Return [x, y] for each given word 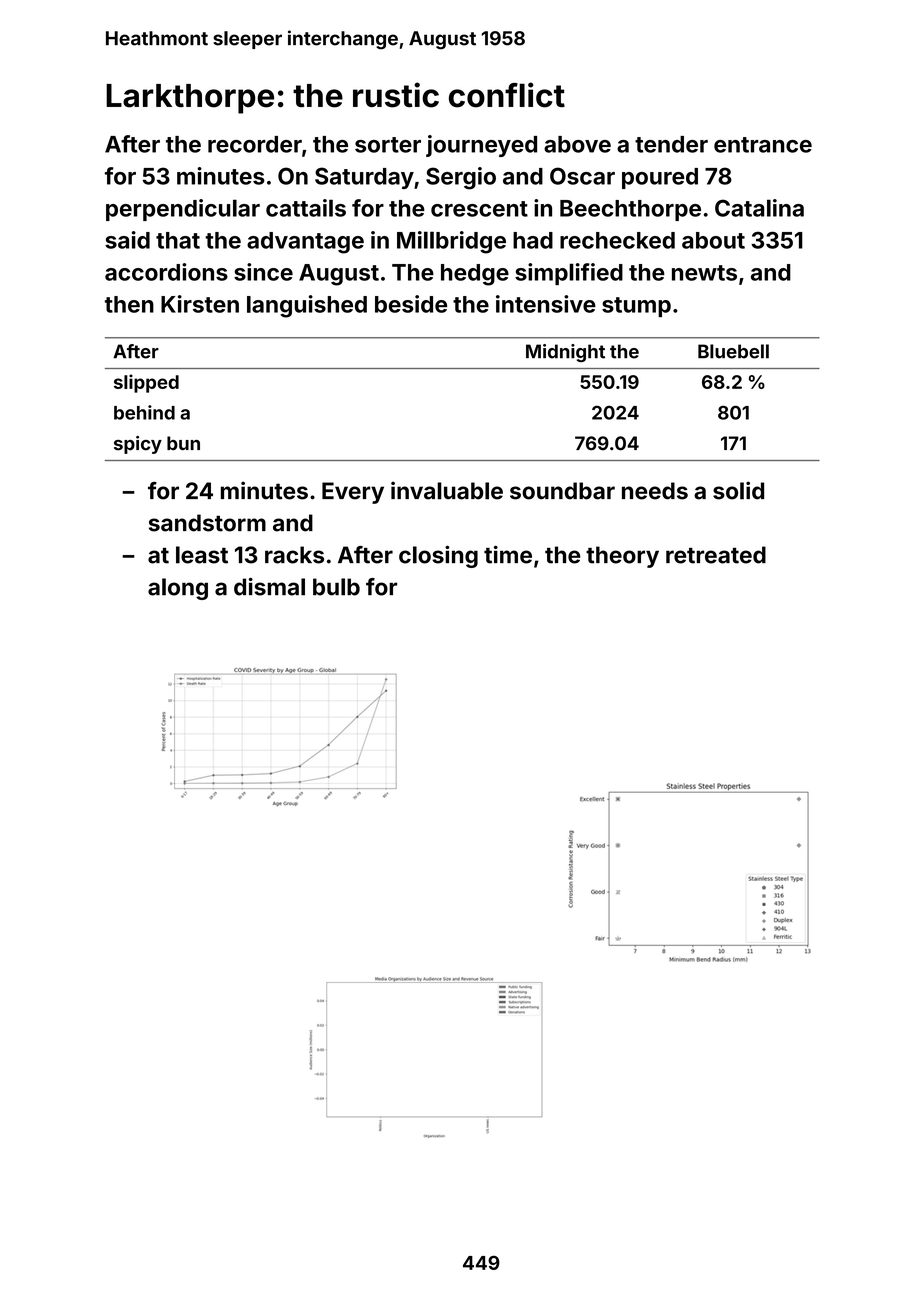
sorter [388, 145]
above [577, 144]
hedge [475, 275]
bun [183, 443]
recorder [255, 144]
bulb [336, 587]
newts [704, 273]
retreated [716, 555]
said [127, 240]
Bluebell [733, 351]
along [178, 589]
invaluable [447, 490]
